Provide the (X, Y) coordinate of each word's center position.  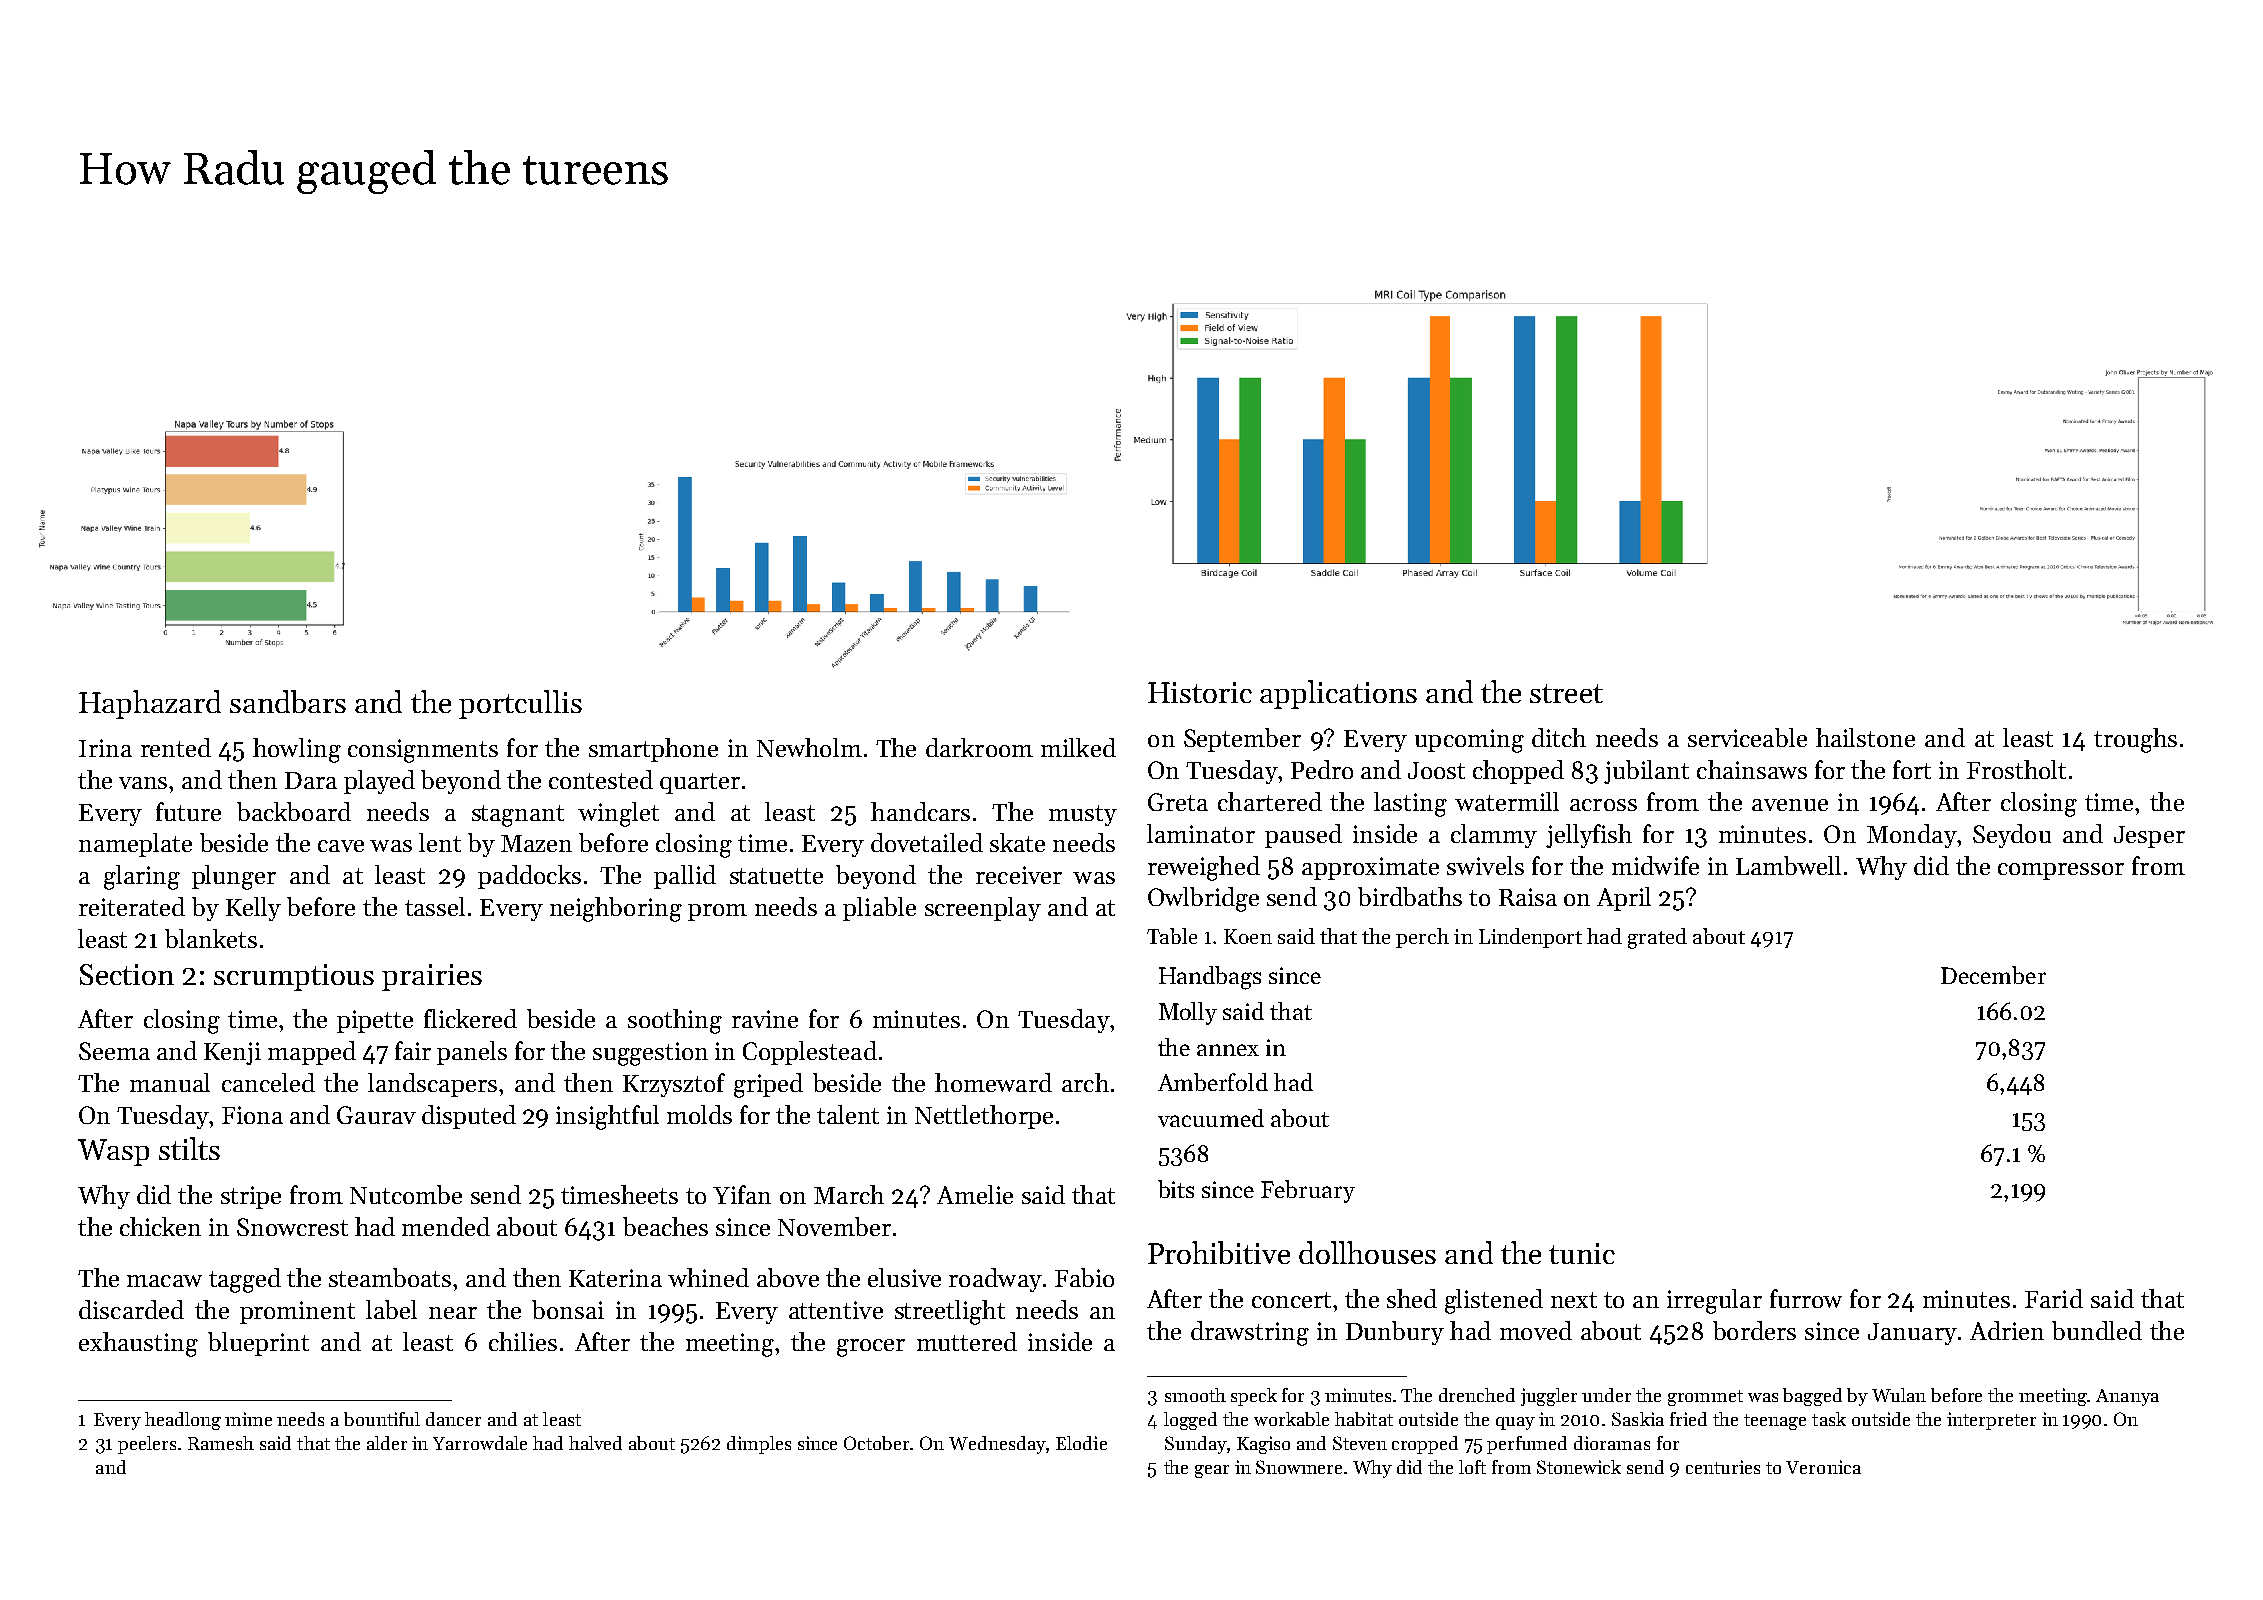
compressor (2061, 871)
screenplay (983, 909)
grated (1657, 938)
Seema (114, 1051)
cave (341, 846)
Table (1172, 936)
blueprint (258, 1344)
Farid (2054, 1298)
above (788, 1277)
